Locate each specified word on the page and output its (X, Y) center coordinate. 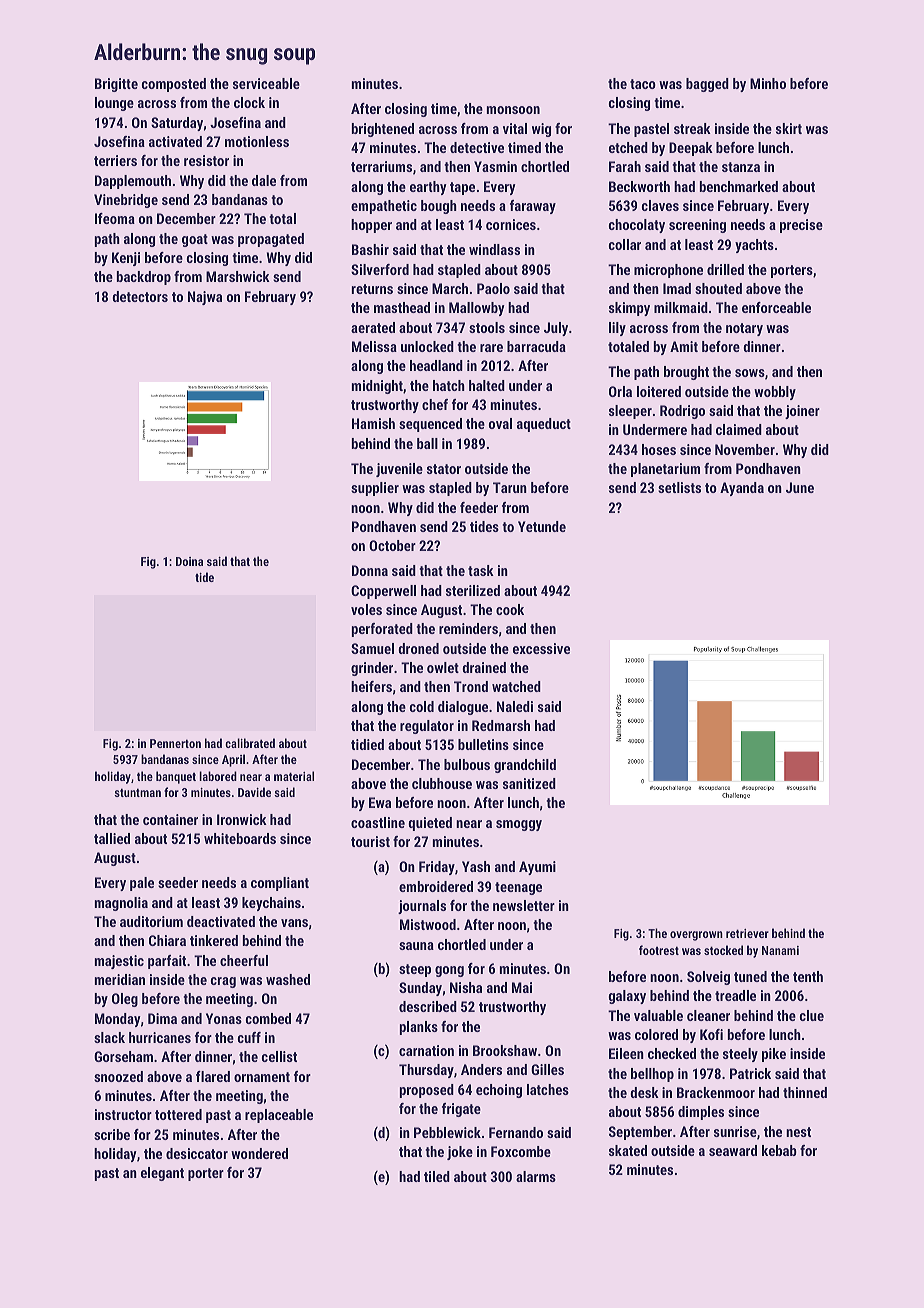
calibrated (250, 743)
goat (195, 240)
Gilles (547, 1069)
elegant (162, 1174)
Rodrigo (682, 412)
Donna (370, 570)
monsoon (513, 110)
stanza (741, 167)
